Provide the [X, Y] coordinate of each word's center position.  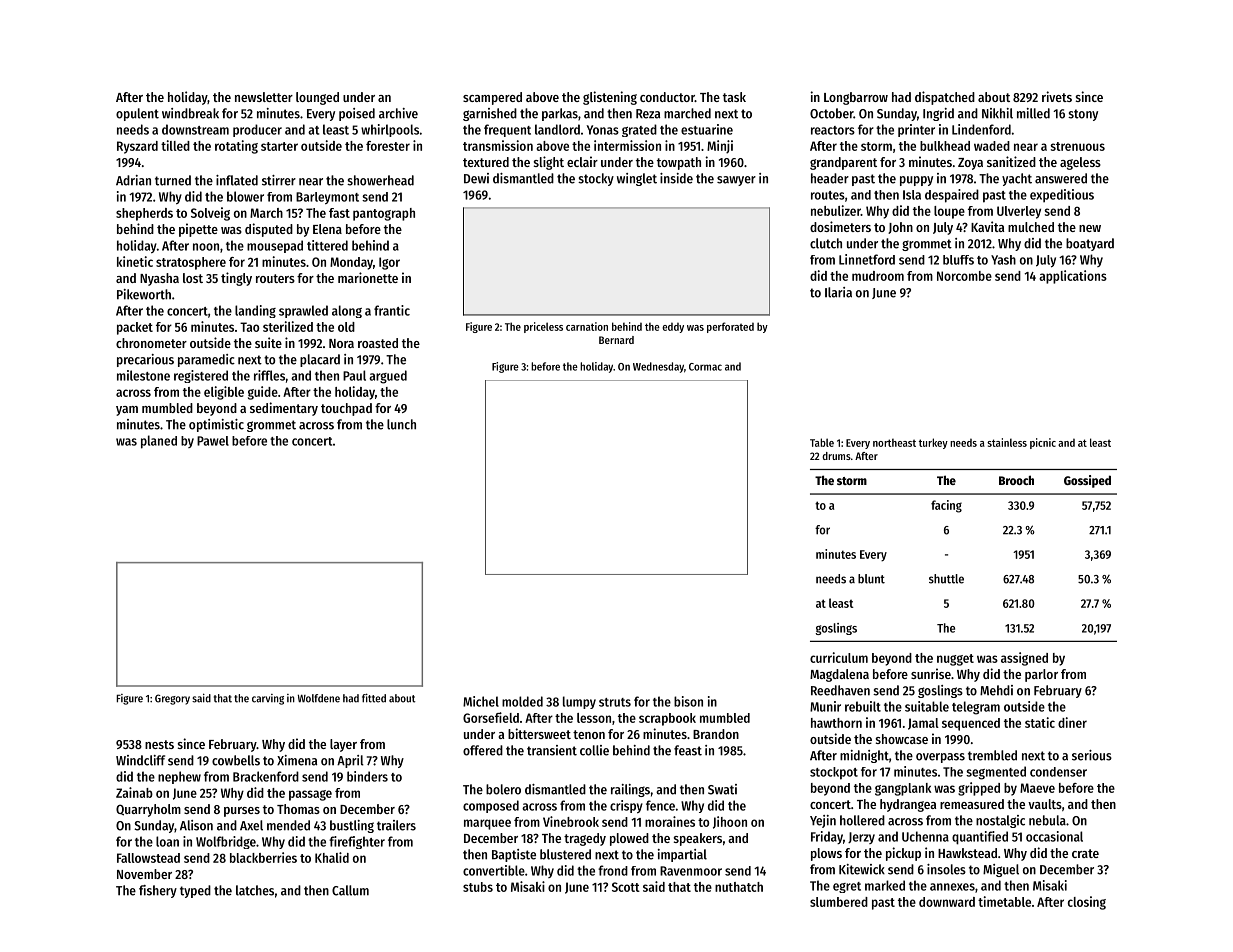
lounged [317, 98]
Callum [350, 890]
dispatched [945, 98]
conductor [667, 97]
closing [1087, 903]
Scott [626, 887]
